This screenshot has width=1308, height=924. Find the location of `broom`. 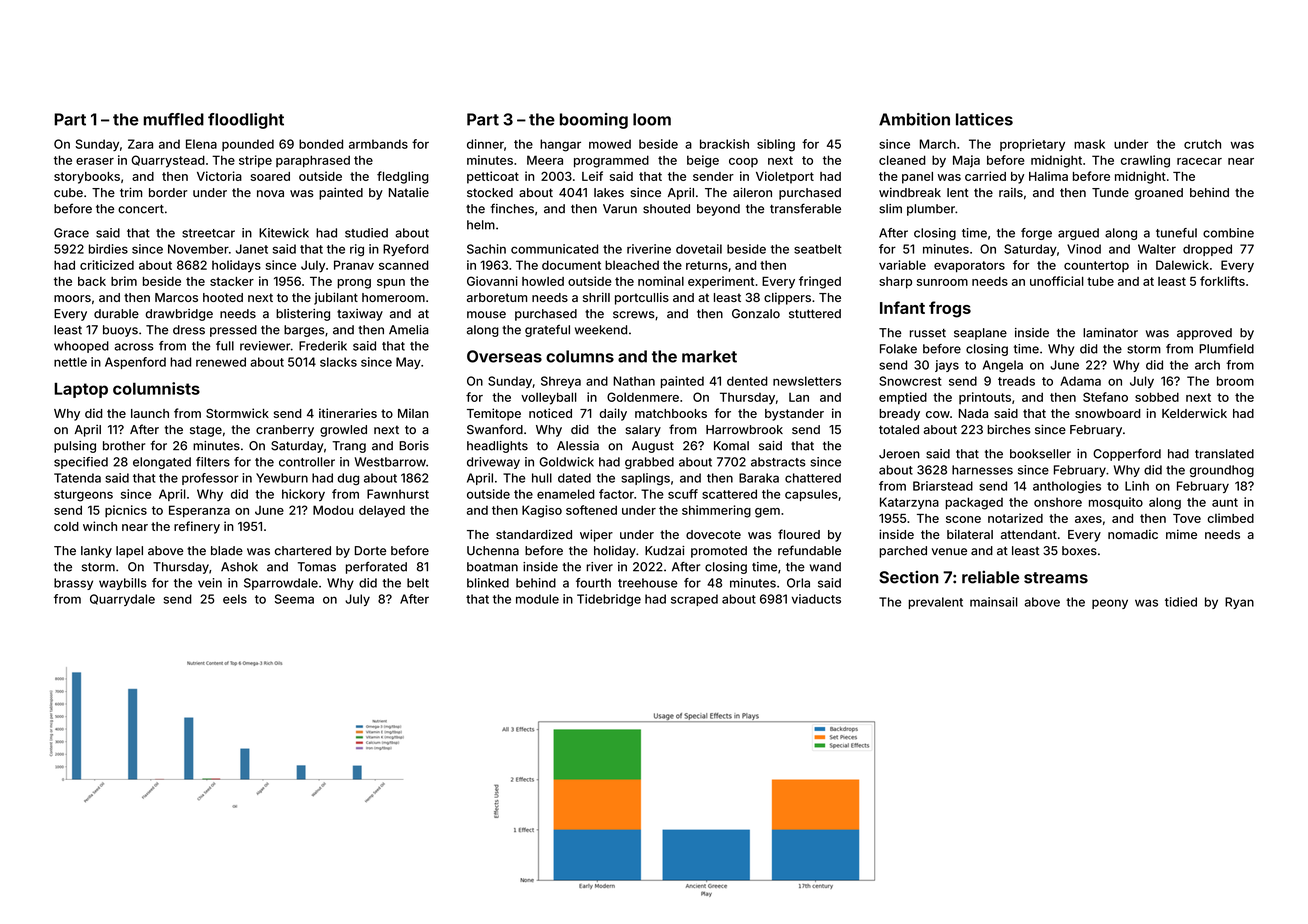

broom is located at coordinates (1235, 381).
